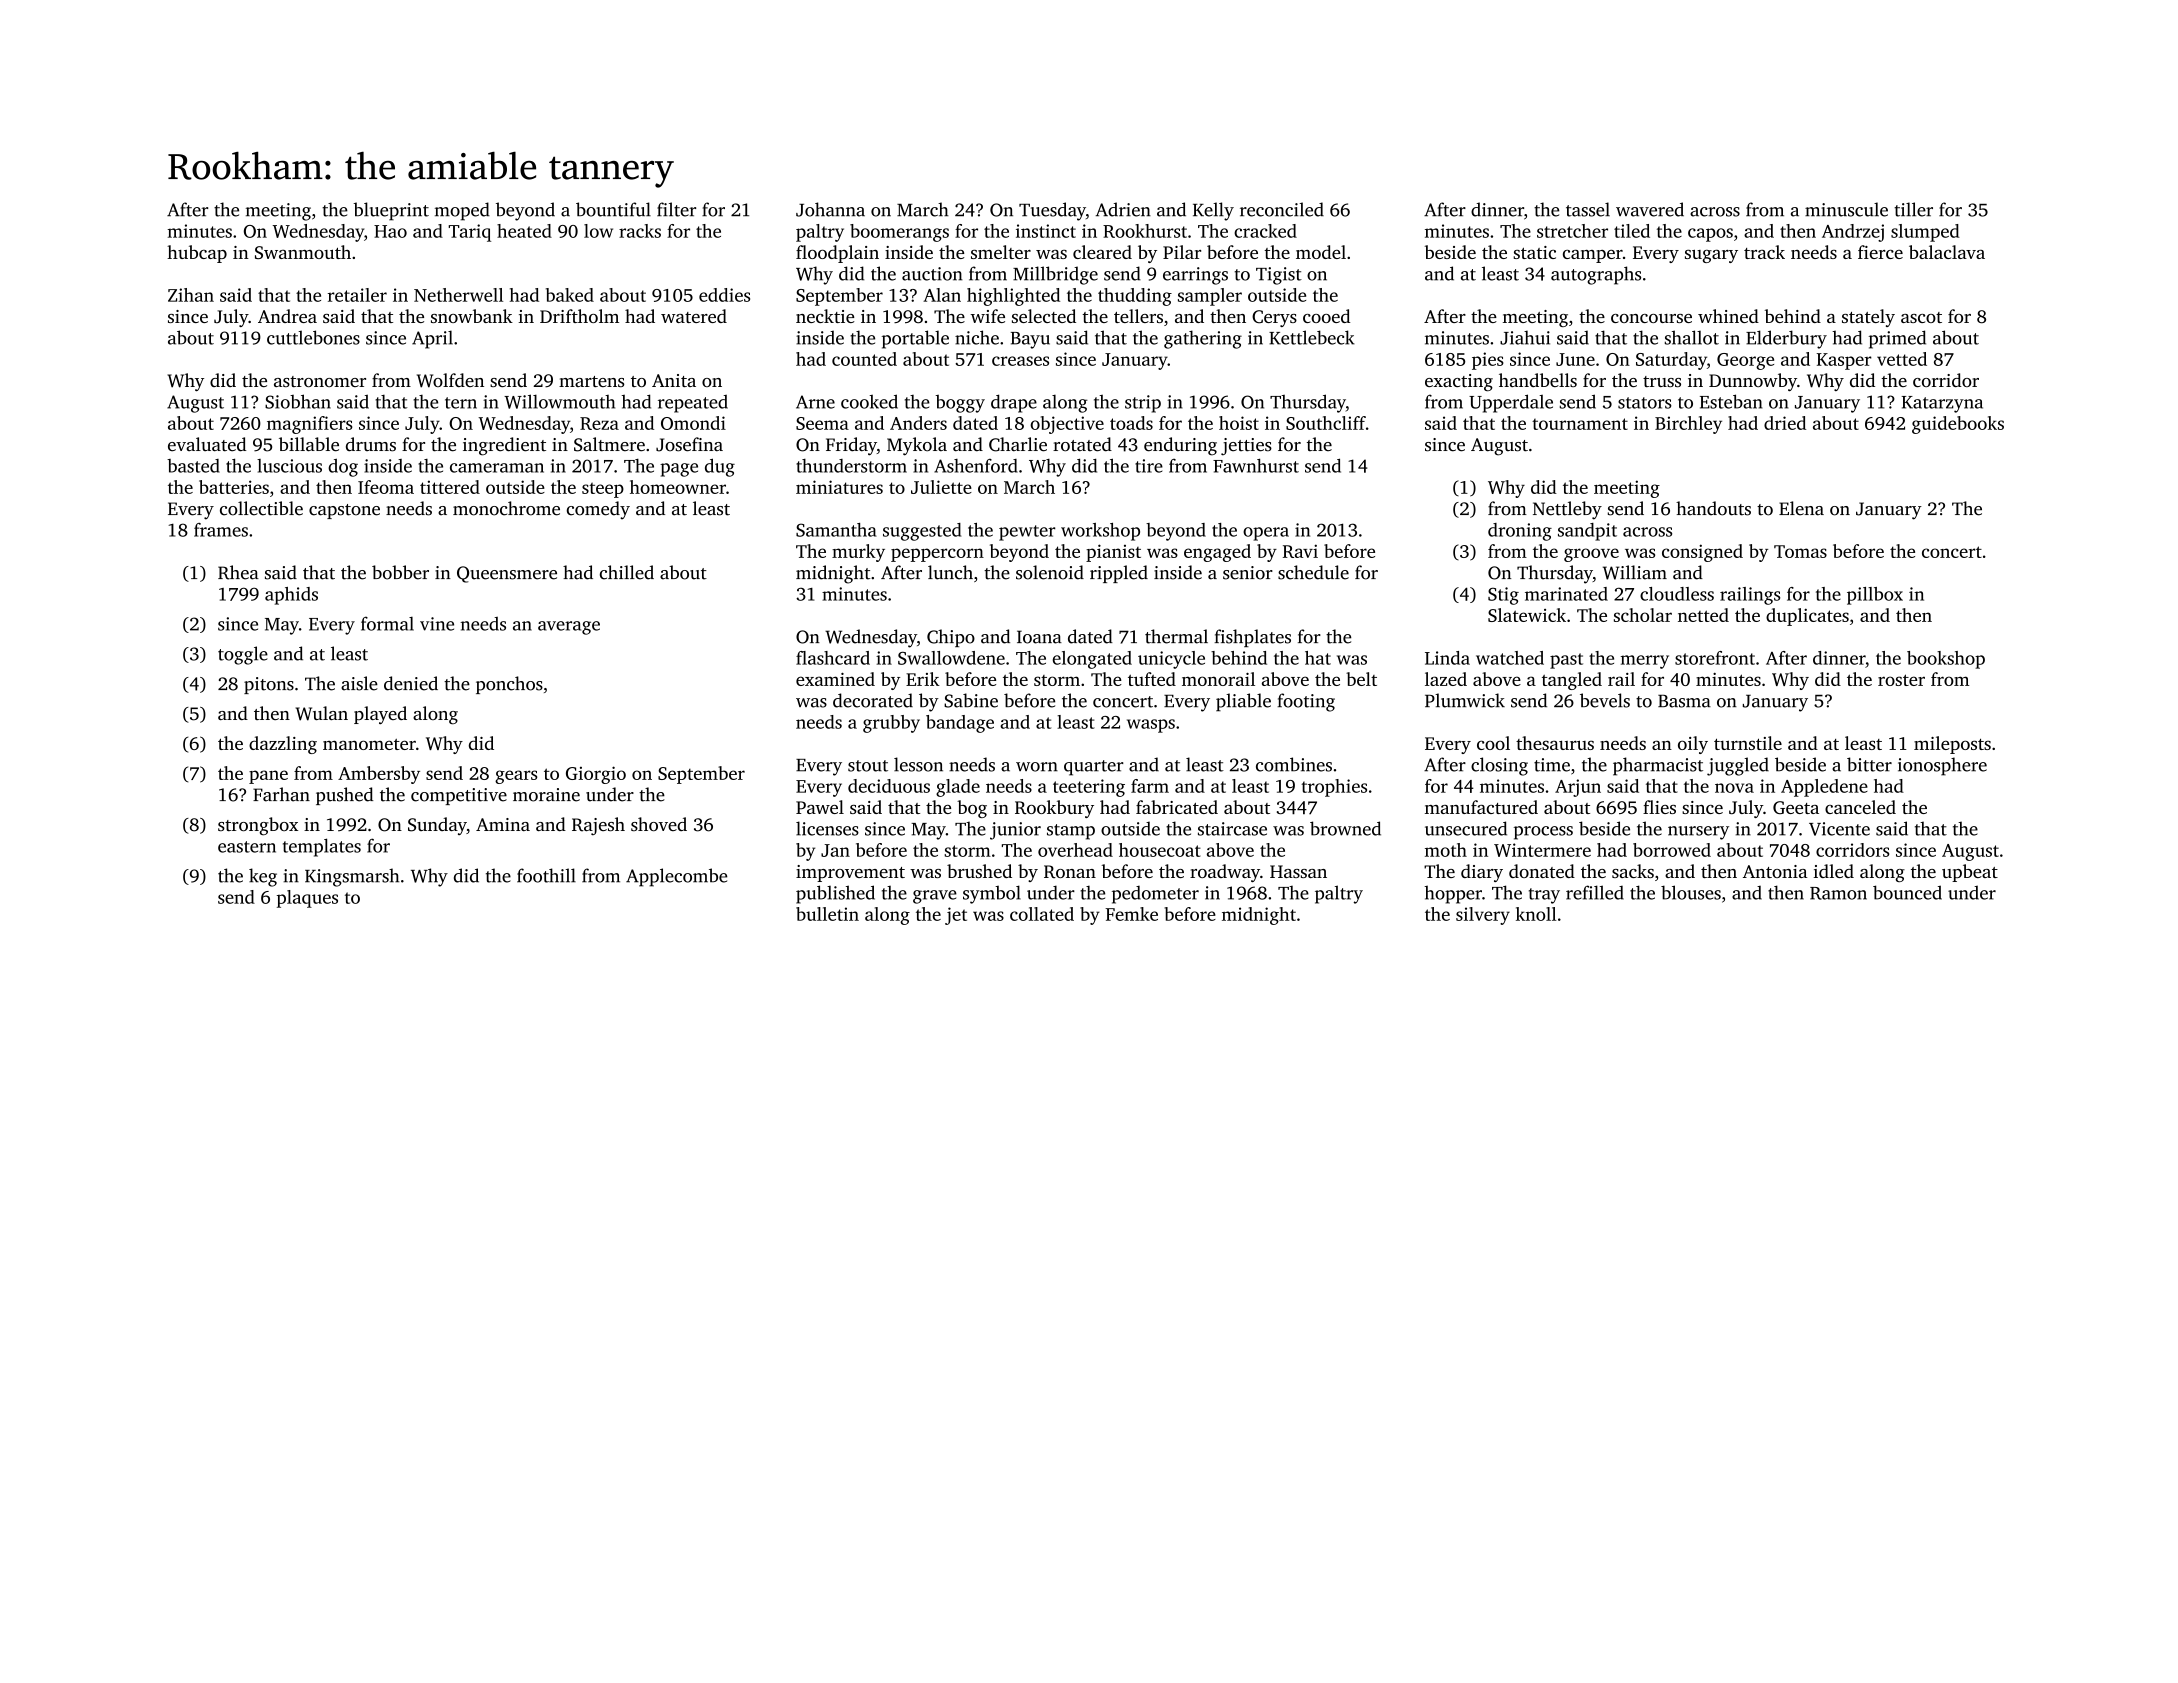  I want to click on knoll, so click(1536, 914).
